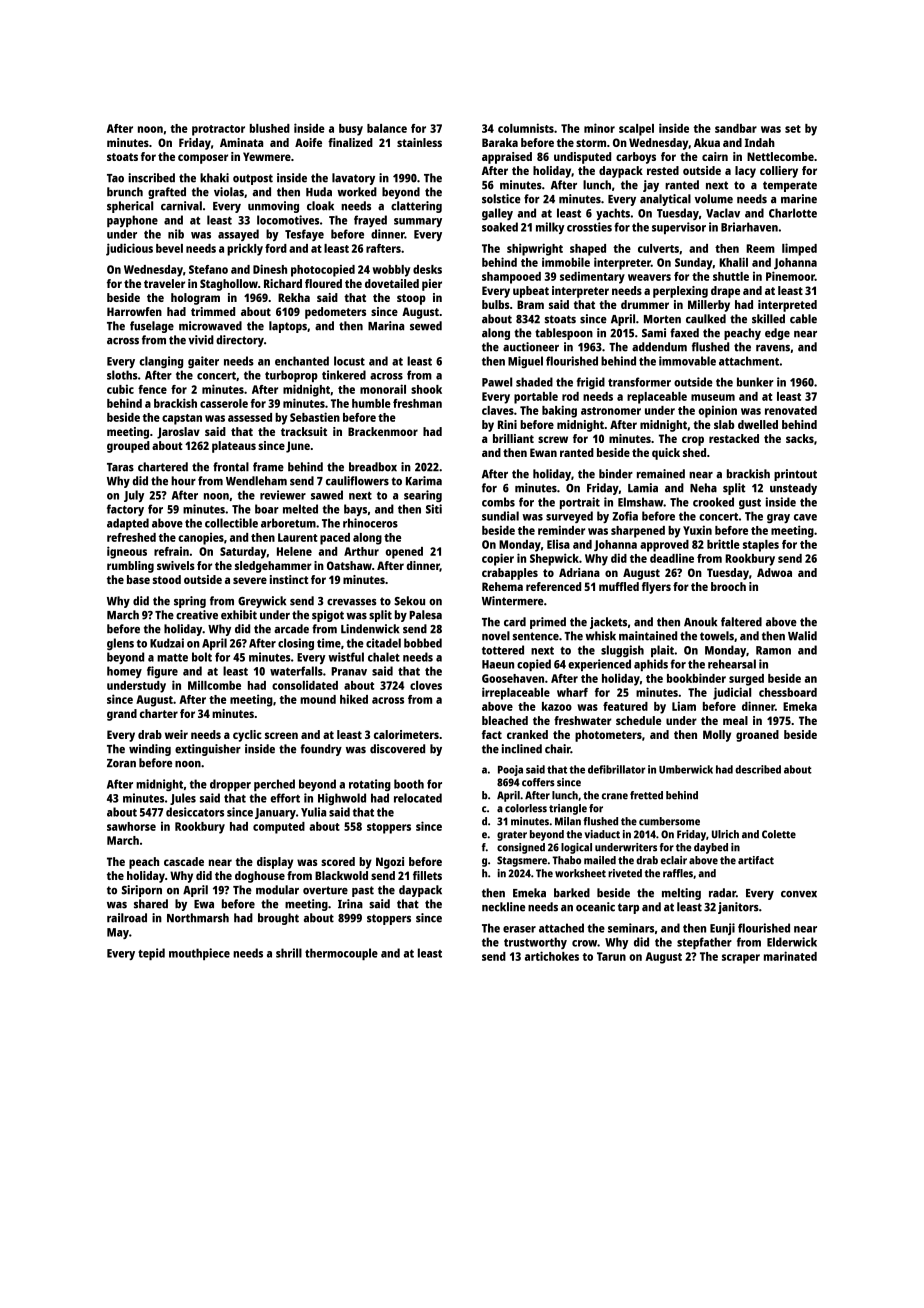 This image has width=924, height=1308. What do you see at coordinates (387, 128) in the image?
I see `balance` at bounding box center [387, 128].
